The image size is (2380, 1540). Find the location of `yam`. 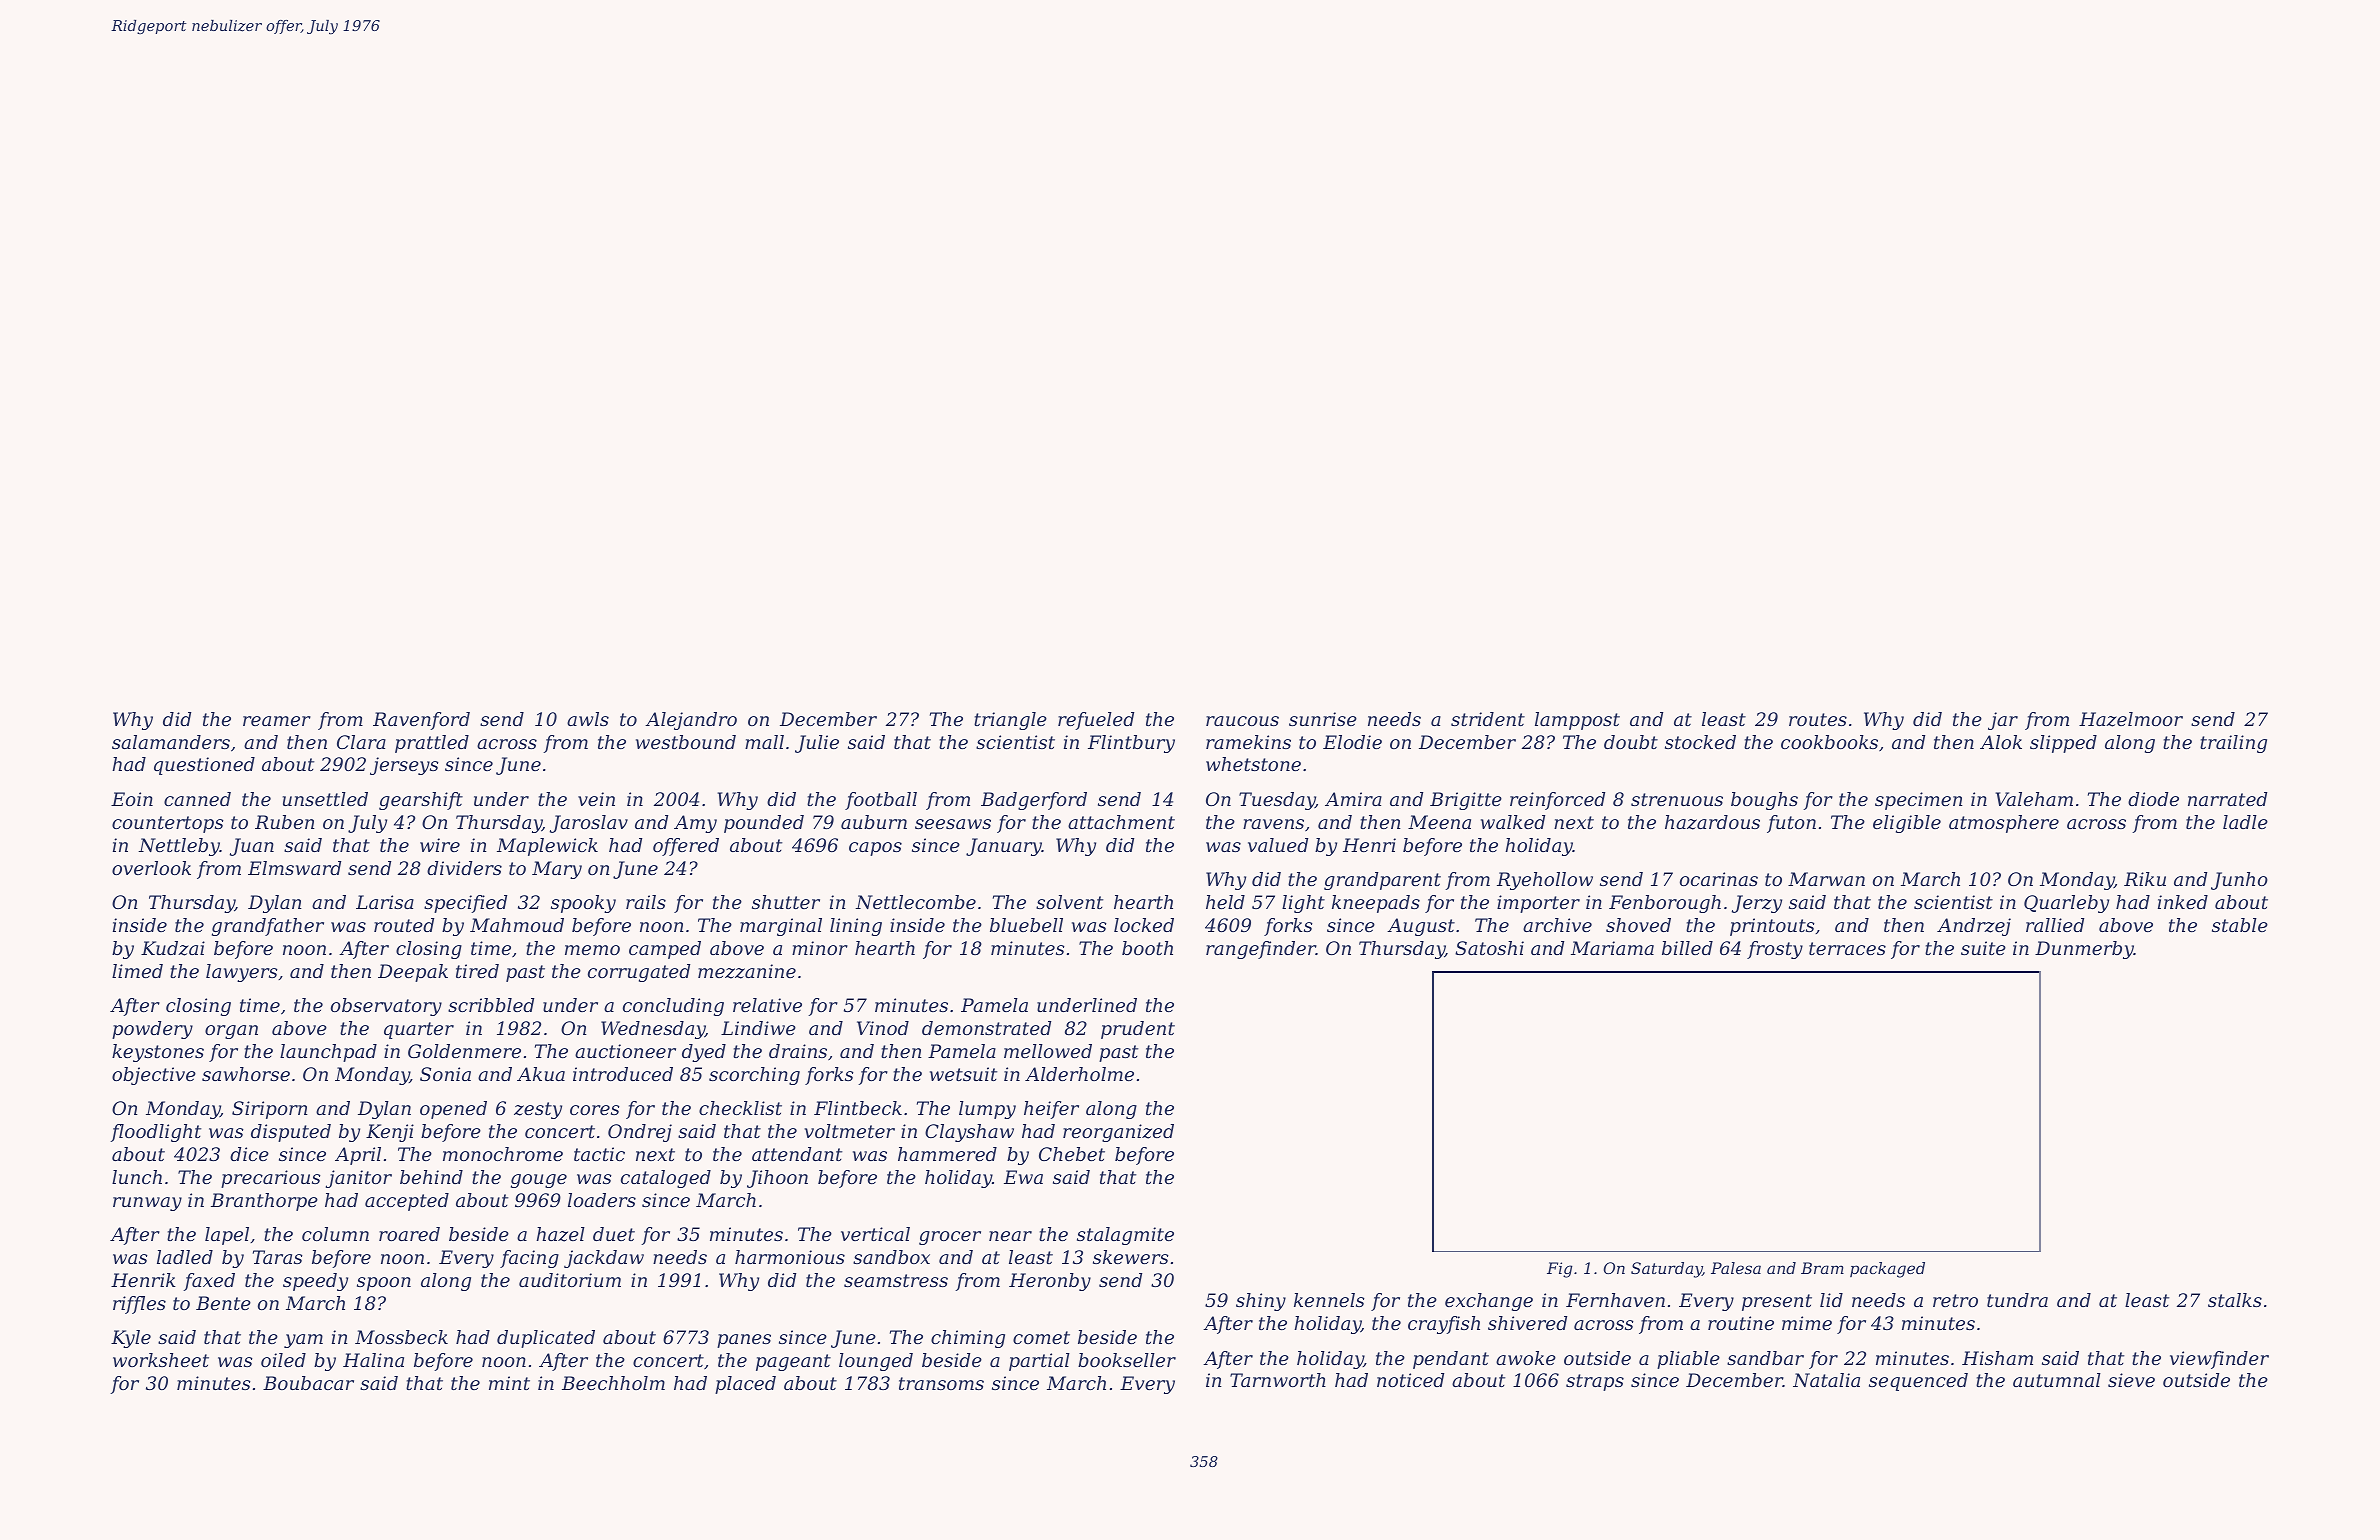

yam is located at coordinates (303, 1341).
